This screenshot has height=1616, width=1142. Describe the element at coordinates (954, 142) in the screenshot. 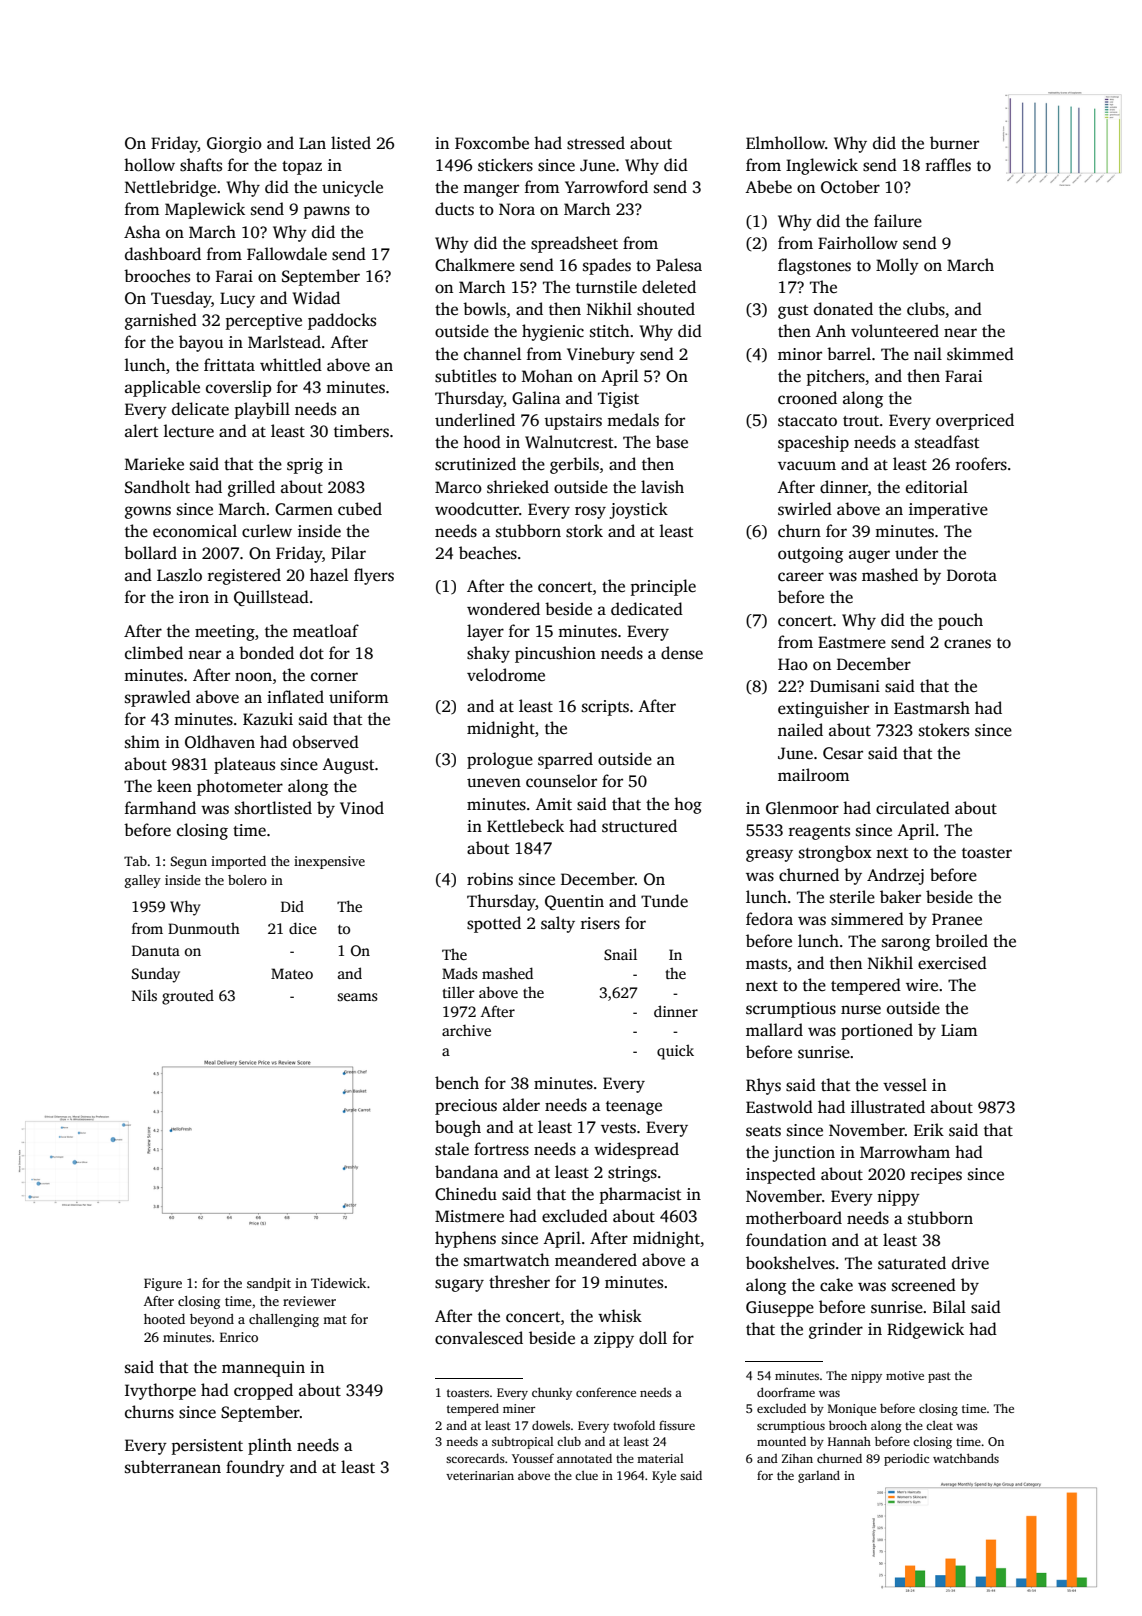

I see `burner` at that location.
